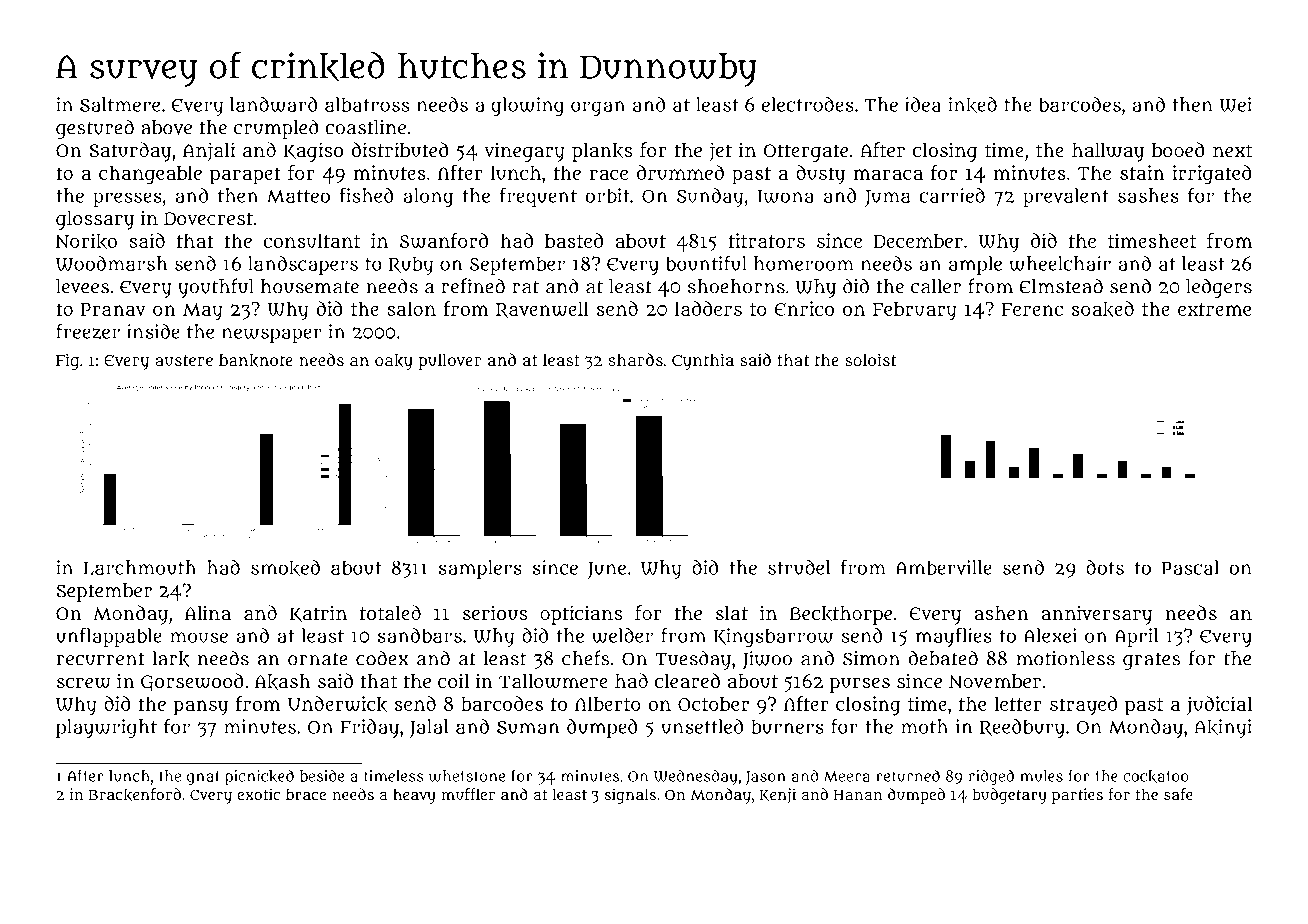 The image size is (1308, 924). What do you see at coordinates (923, 104) in the image?
I see `idea` at bounding box center [923, 104].
